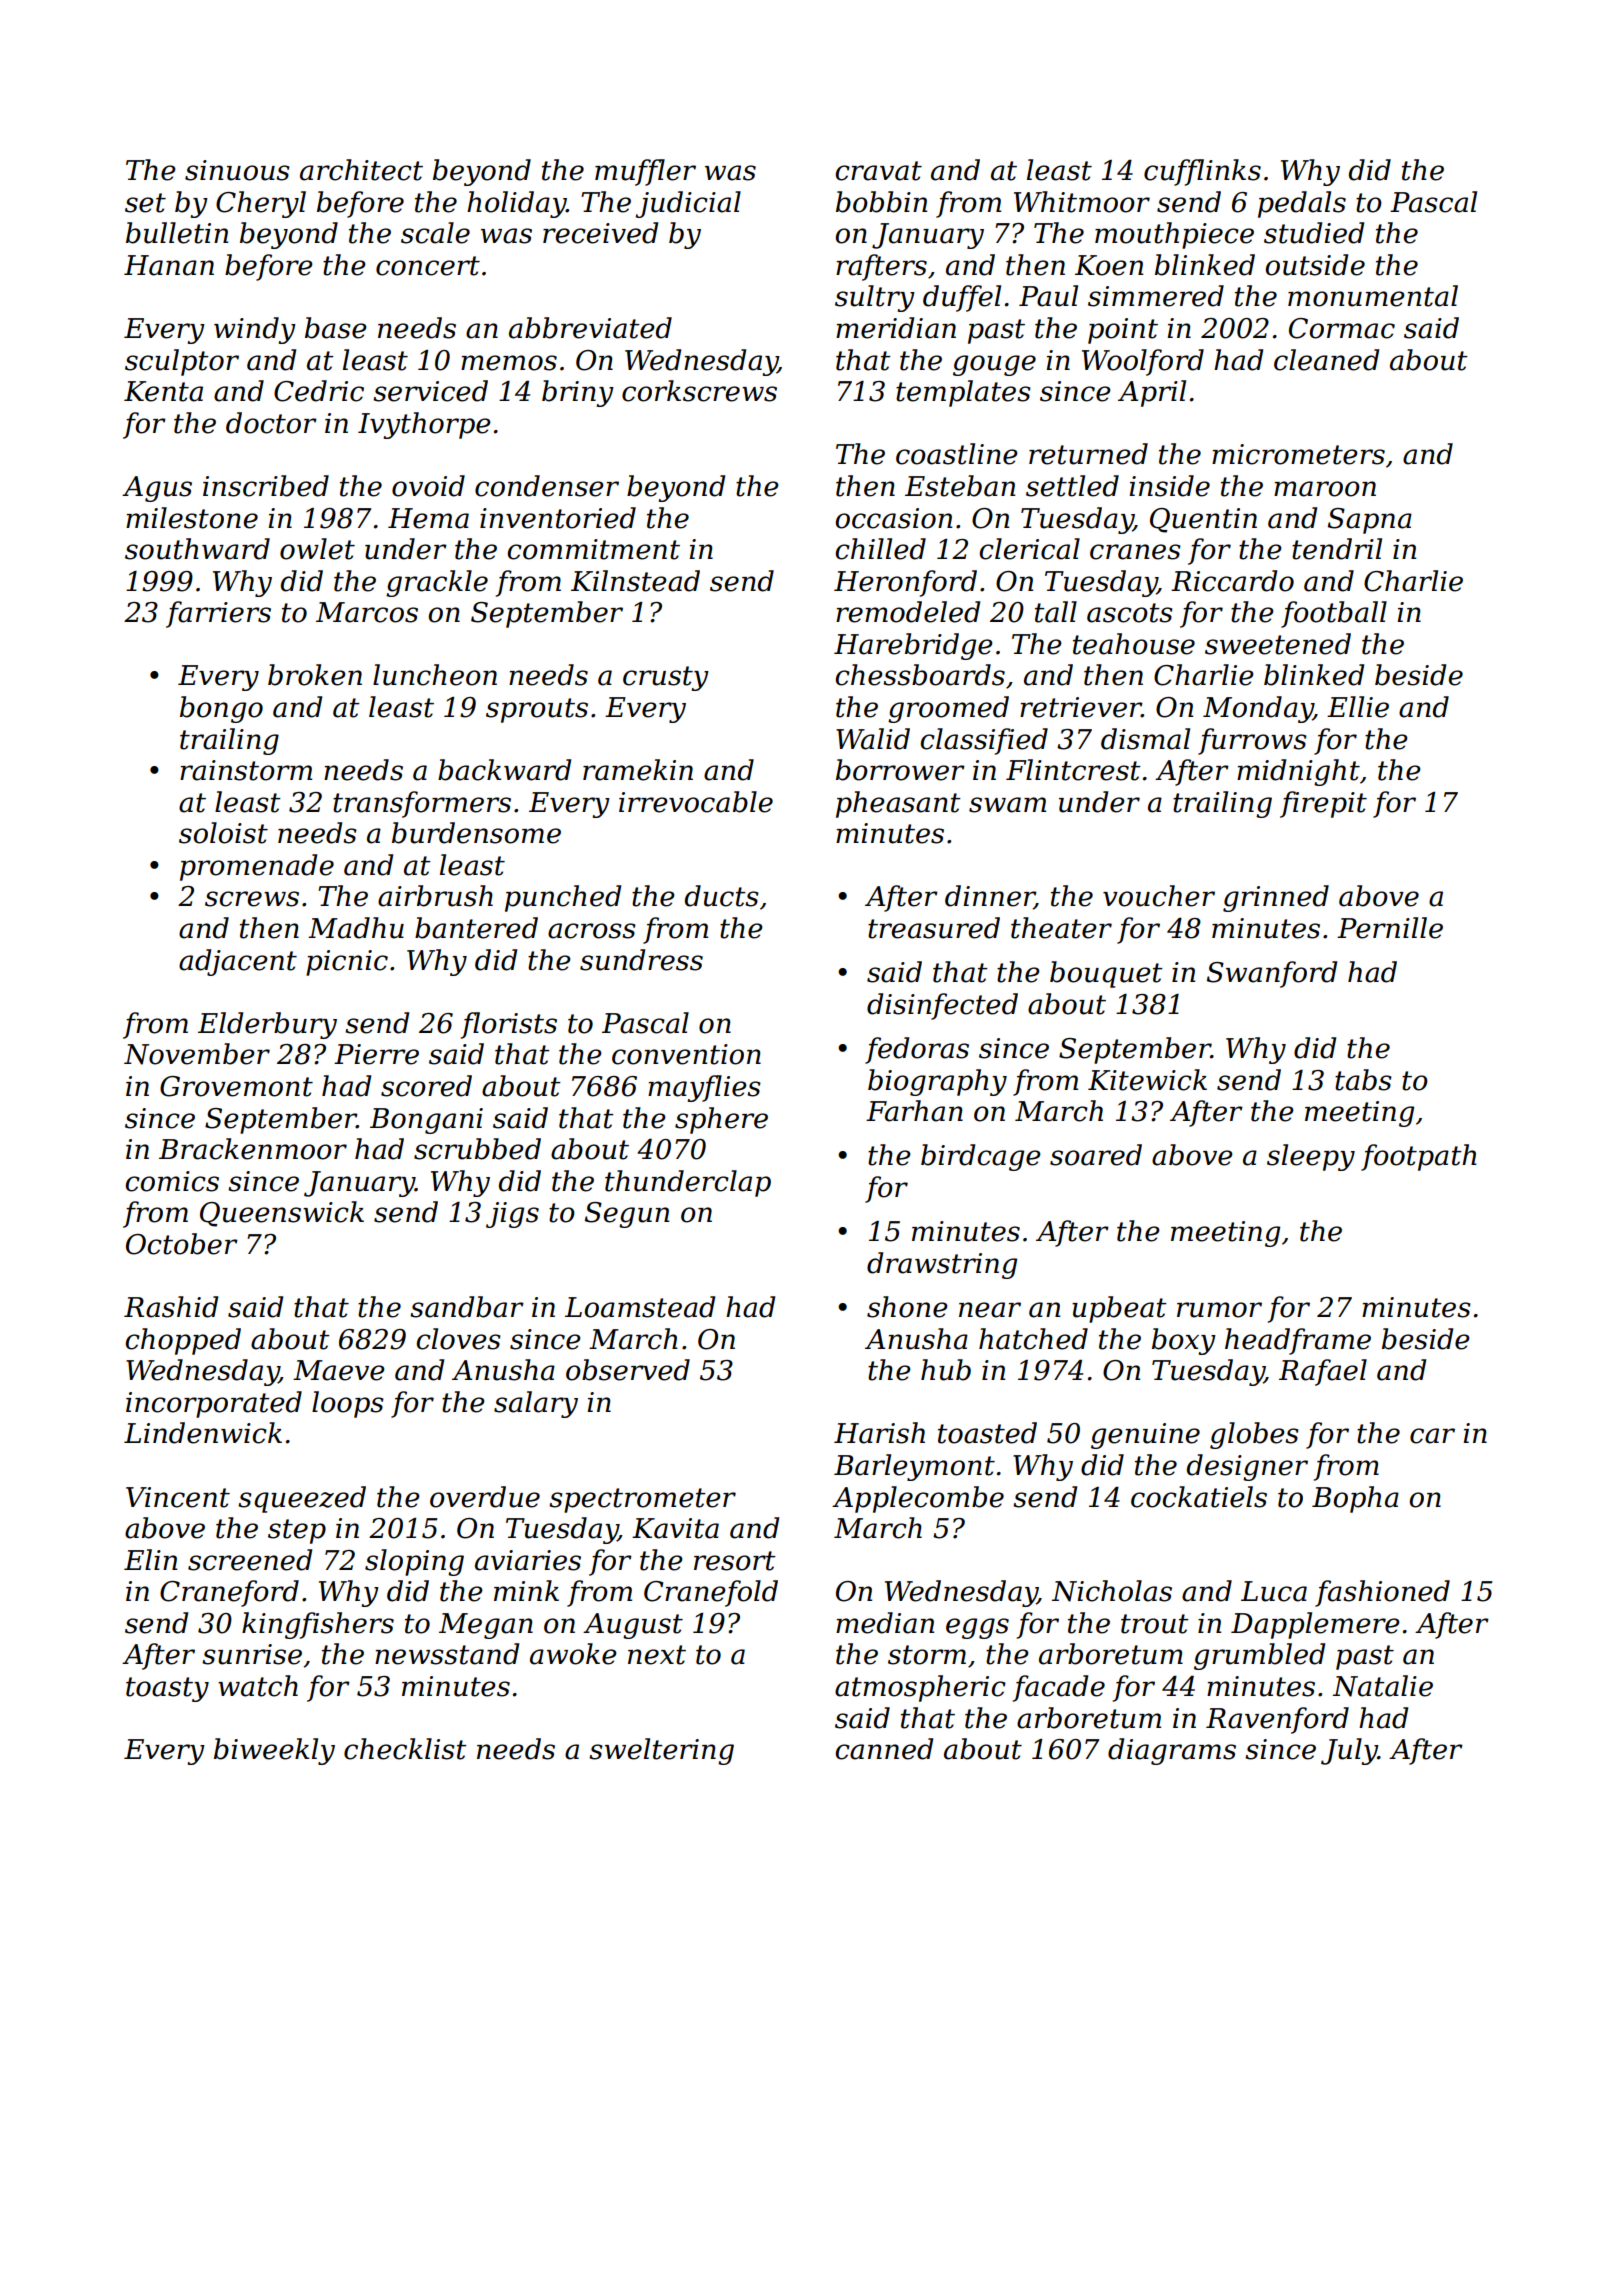 The height and width of the screenshot is (2292, 1620). Describe the element at coordinates (509, 1025) in the screenshot. I see `florists` at that location.
